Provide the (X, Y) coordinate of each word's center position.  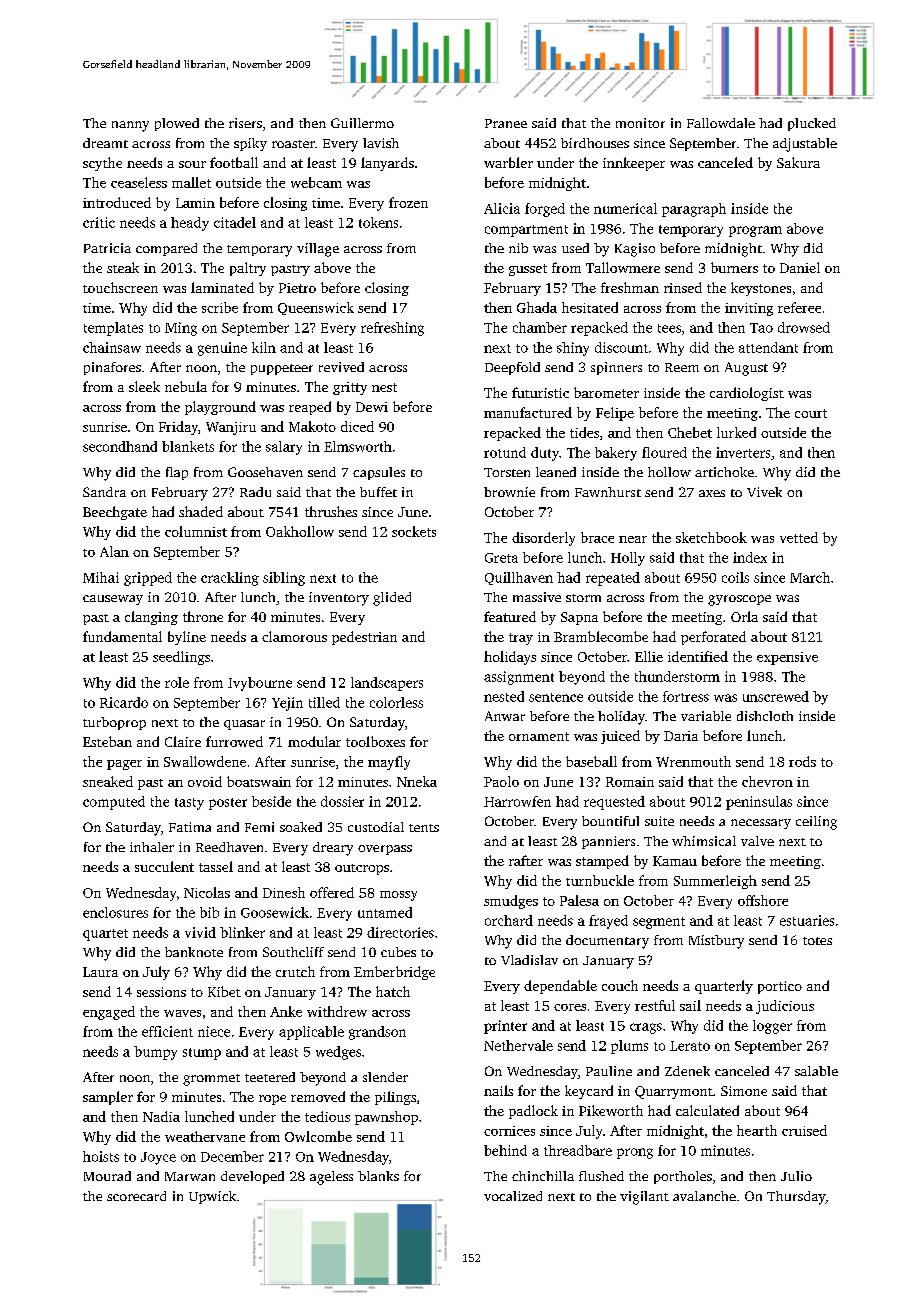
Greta (501, 558)
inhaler (152, 847)
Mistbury (716, 942)
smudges (511, 902)
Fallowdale (721, 123)
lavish (381, 143)
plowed (177, 124)
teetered (270, 1077)
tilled (324, 702)
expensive (787, 658)
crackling (230, 579)
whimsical (704, 841)
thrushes (331, 511)
